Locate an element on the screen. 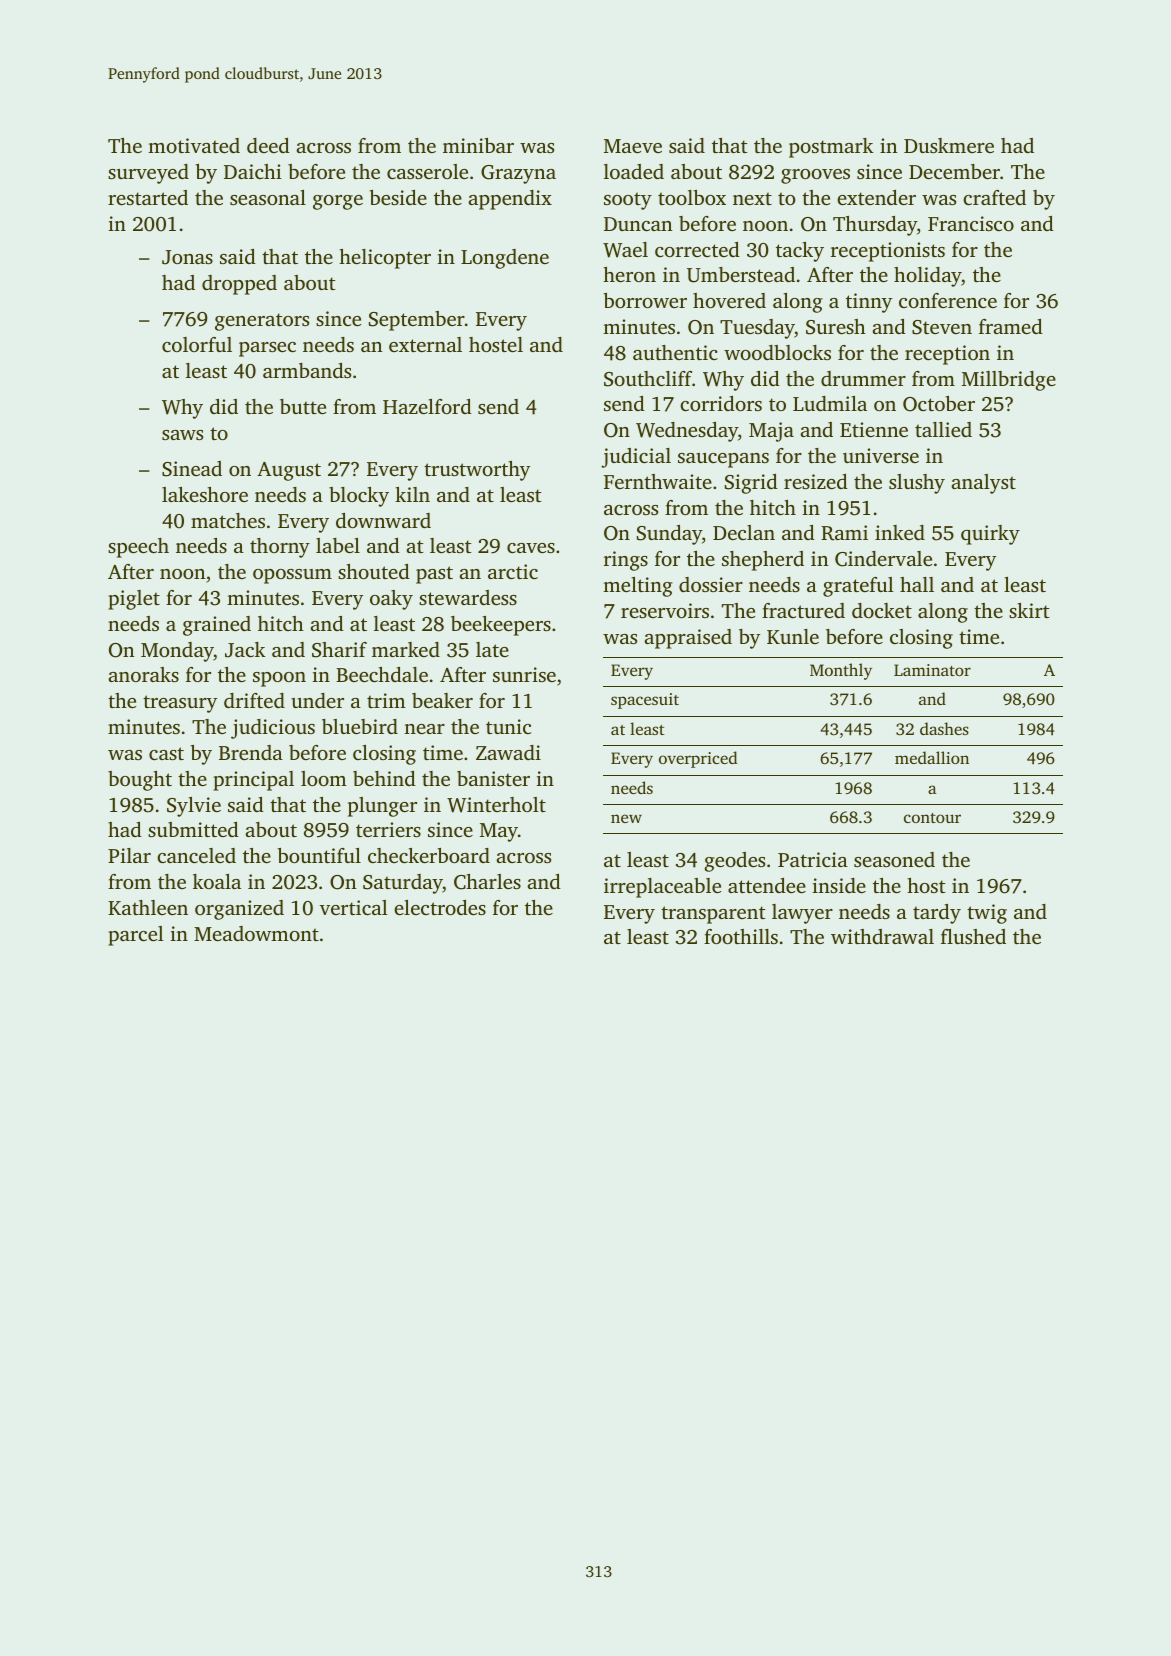 This screenshot has width=1171, height=1656. minibar is located at coordinates (478, 145).
